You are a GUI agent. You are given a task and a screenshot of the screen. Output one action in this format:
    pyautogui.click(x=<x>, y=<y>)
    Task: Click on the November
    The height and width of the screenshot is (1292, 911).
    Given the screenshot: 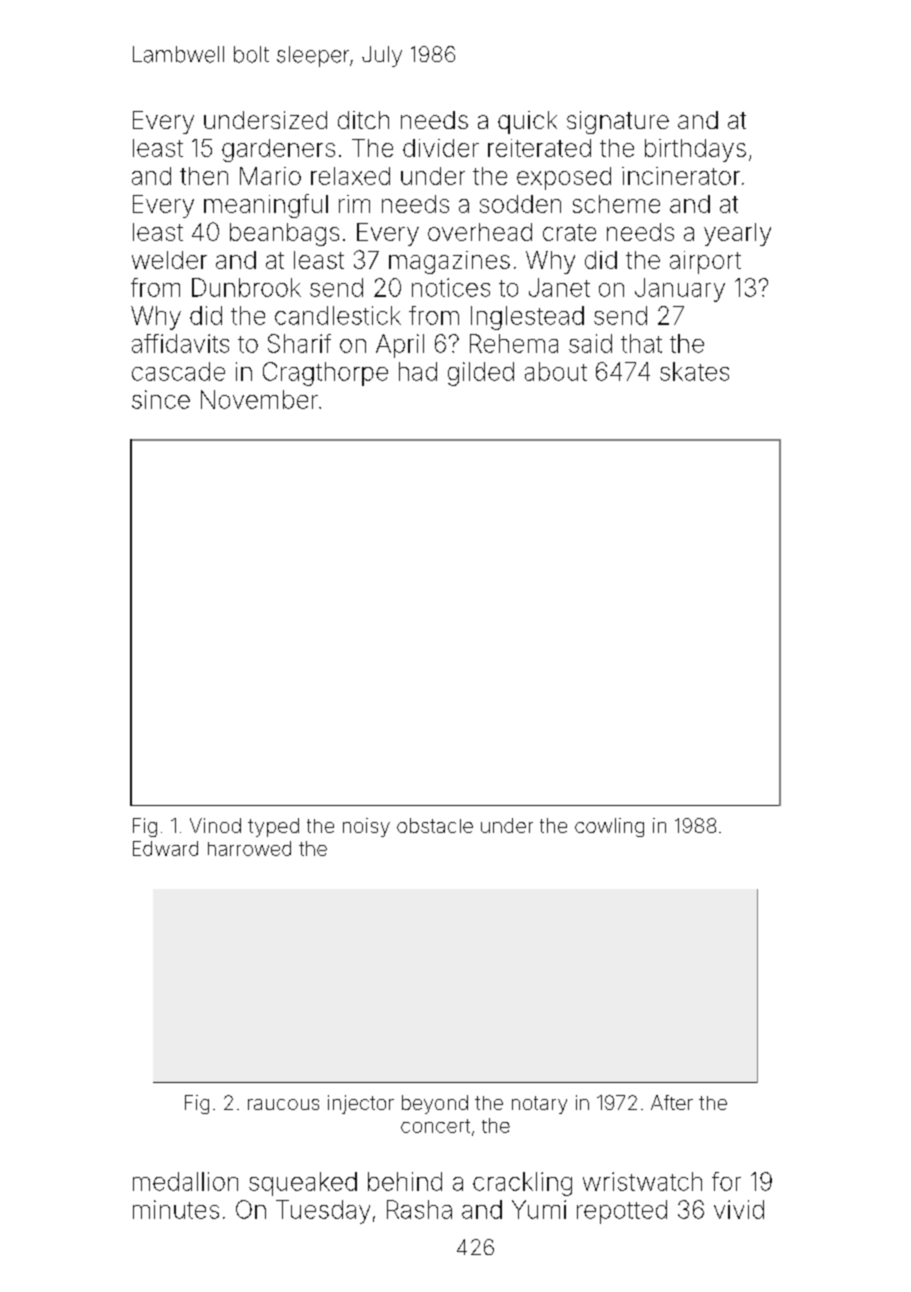 What is the action you would take?
    pyautogui.click(x=259, y=399)
